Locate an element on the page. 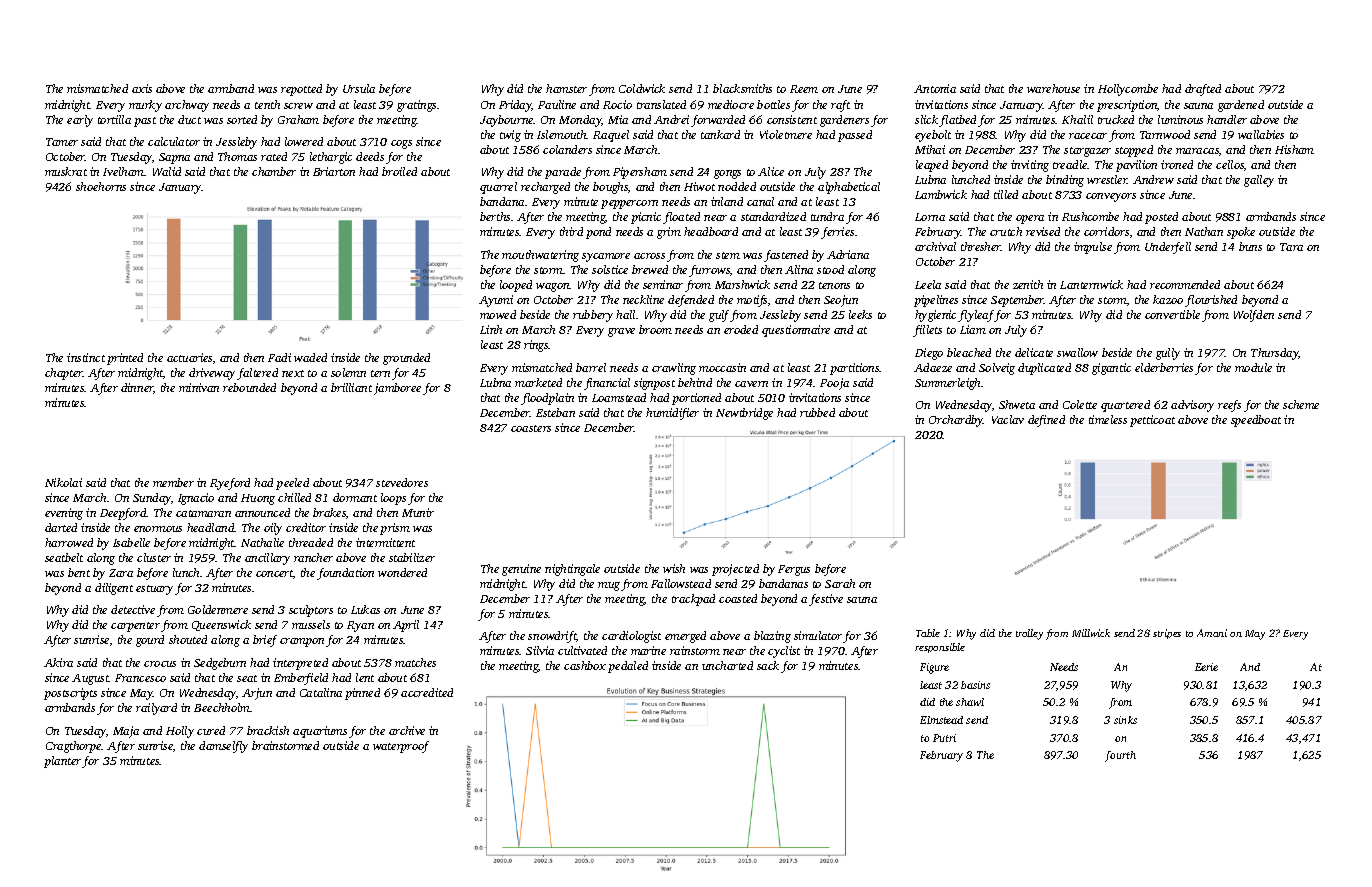 This page has height=887, width=1372. Vaclav is located at coordinates (1008, 419).
